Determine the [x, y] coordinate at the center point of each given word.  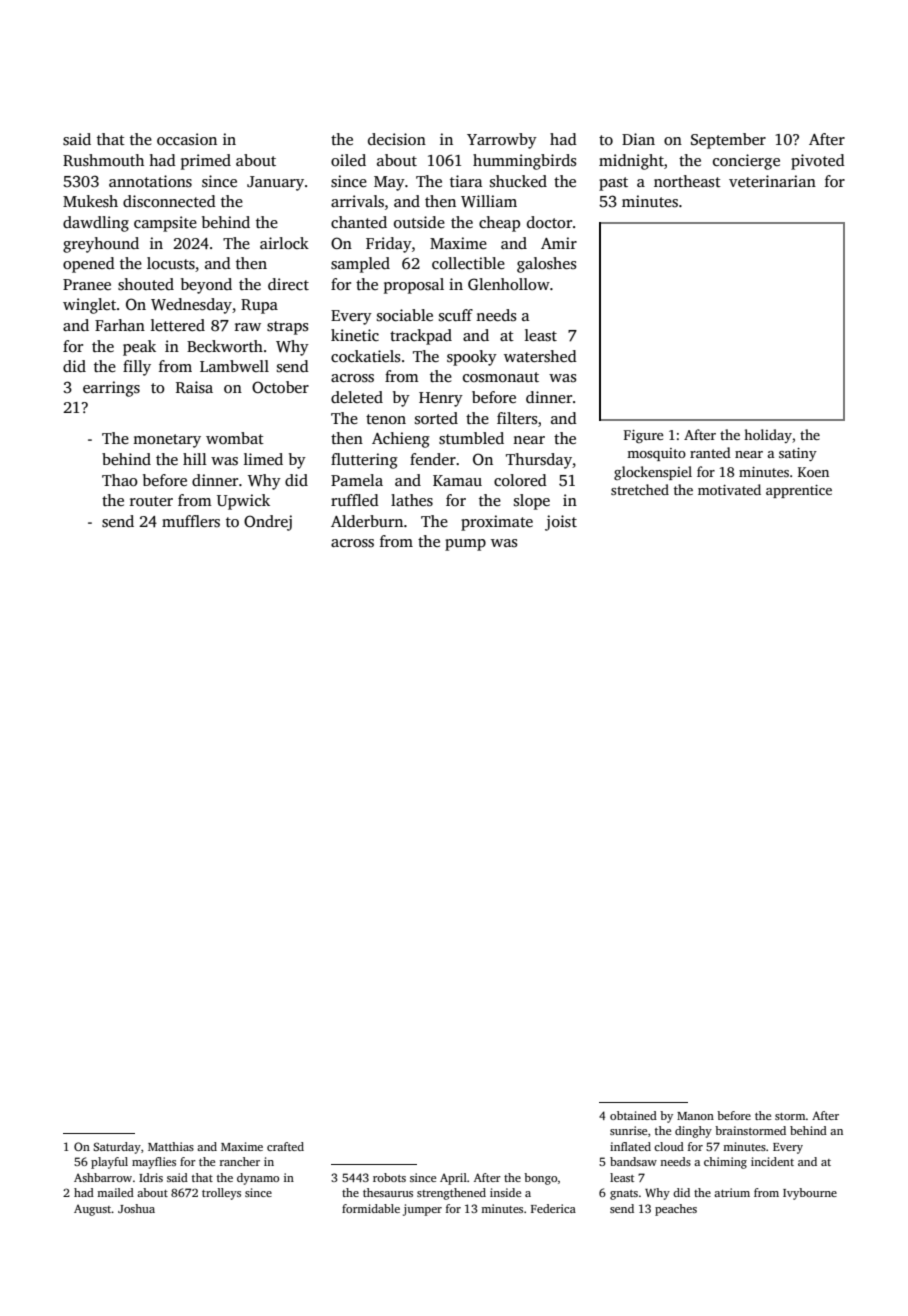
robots [389, 1177]
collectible [468, 263]
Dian [638, 139]
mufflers [191, 521]
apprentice [799, 491]
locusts [171, 263]
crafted [285, 1146]
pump [465, 545]
